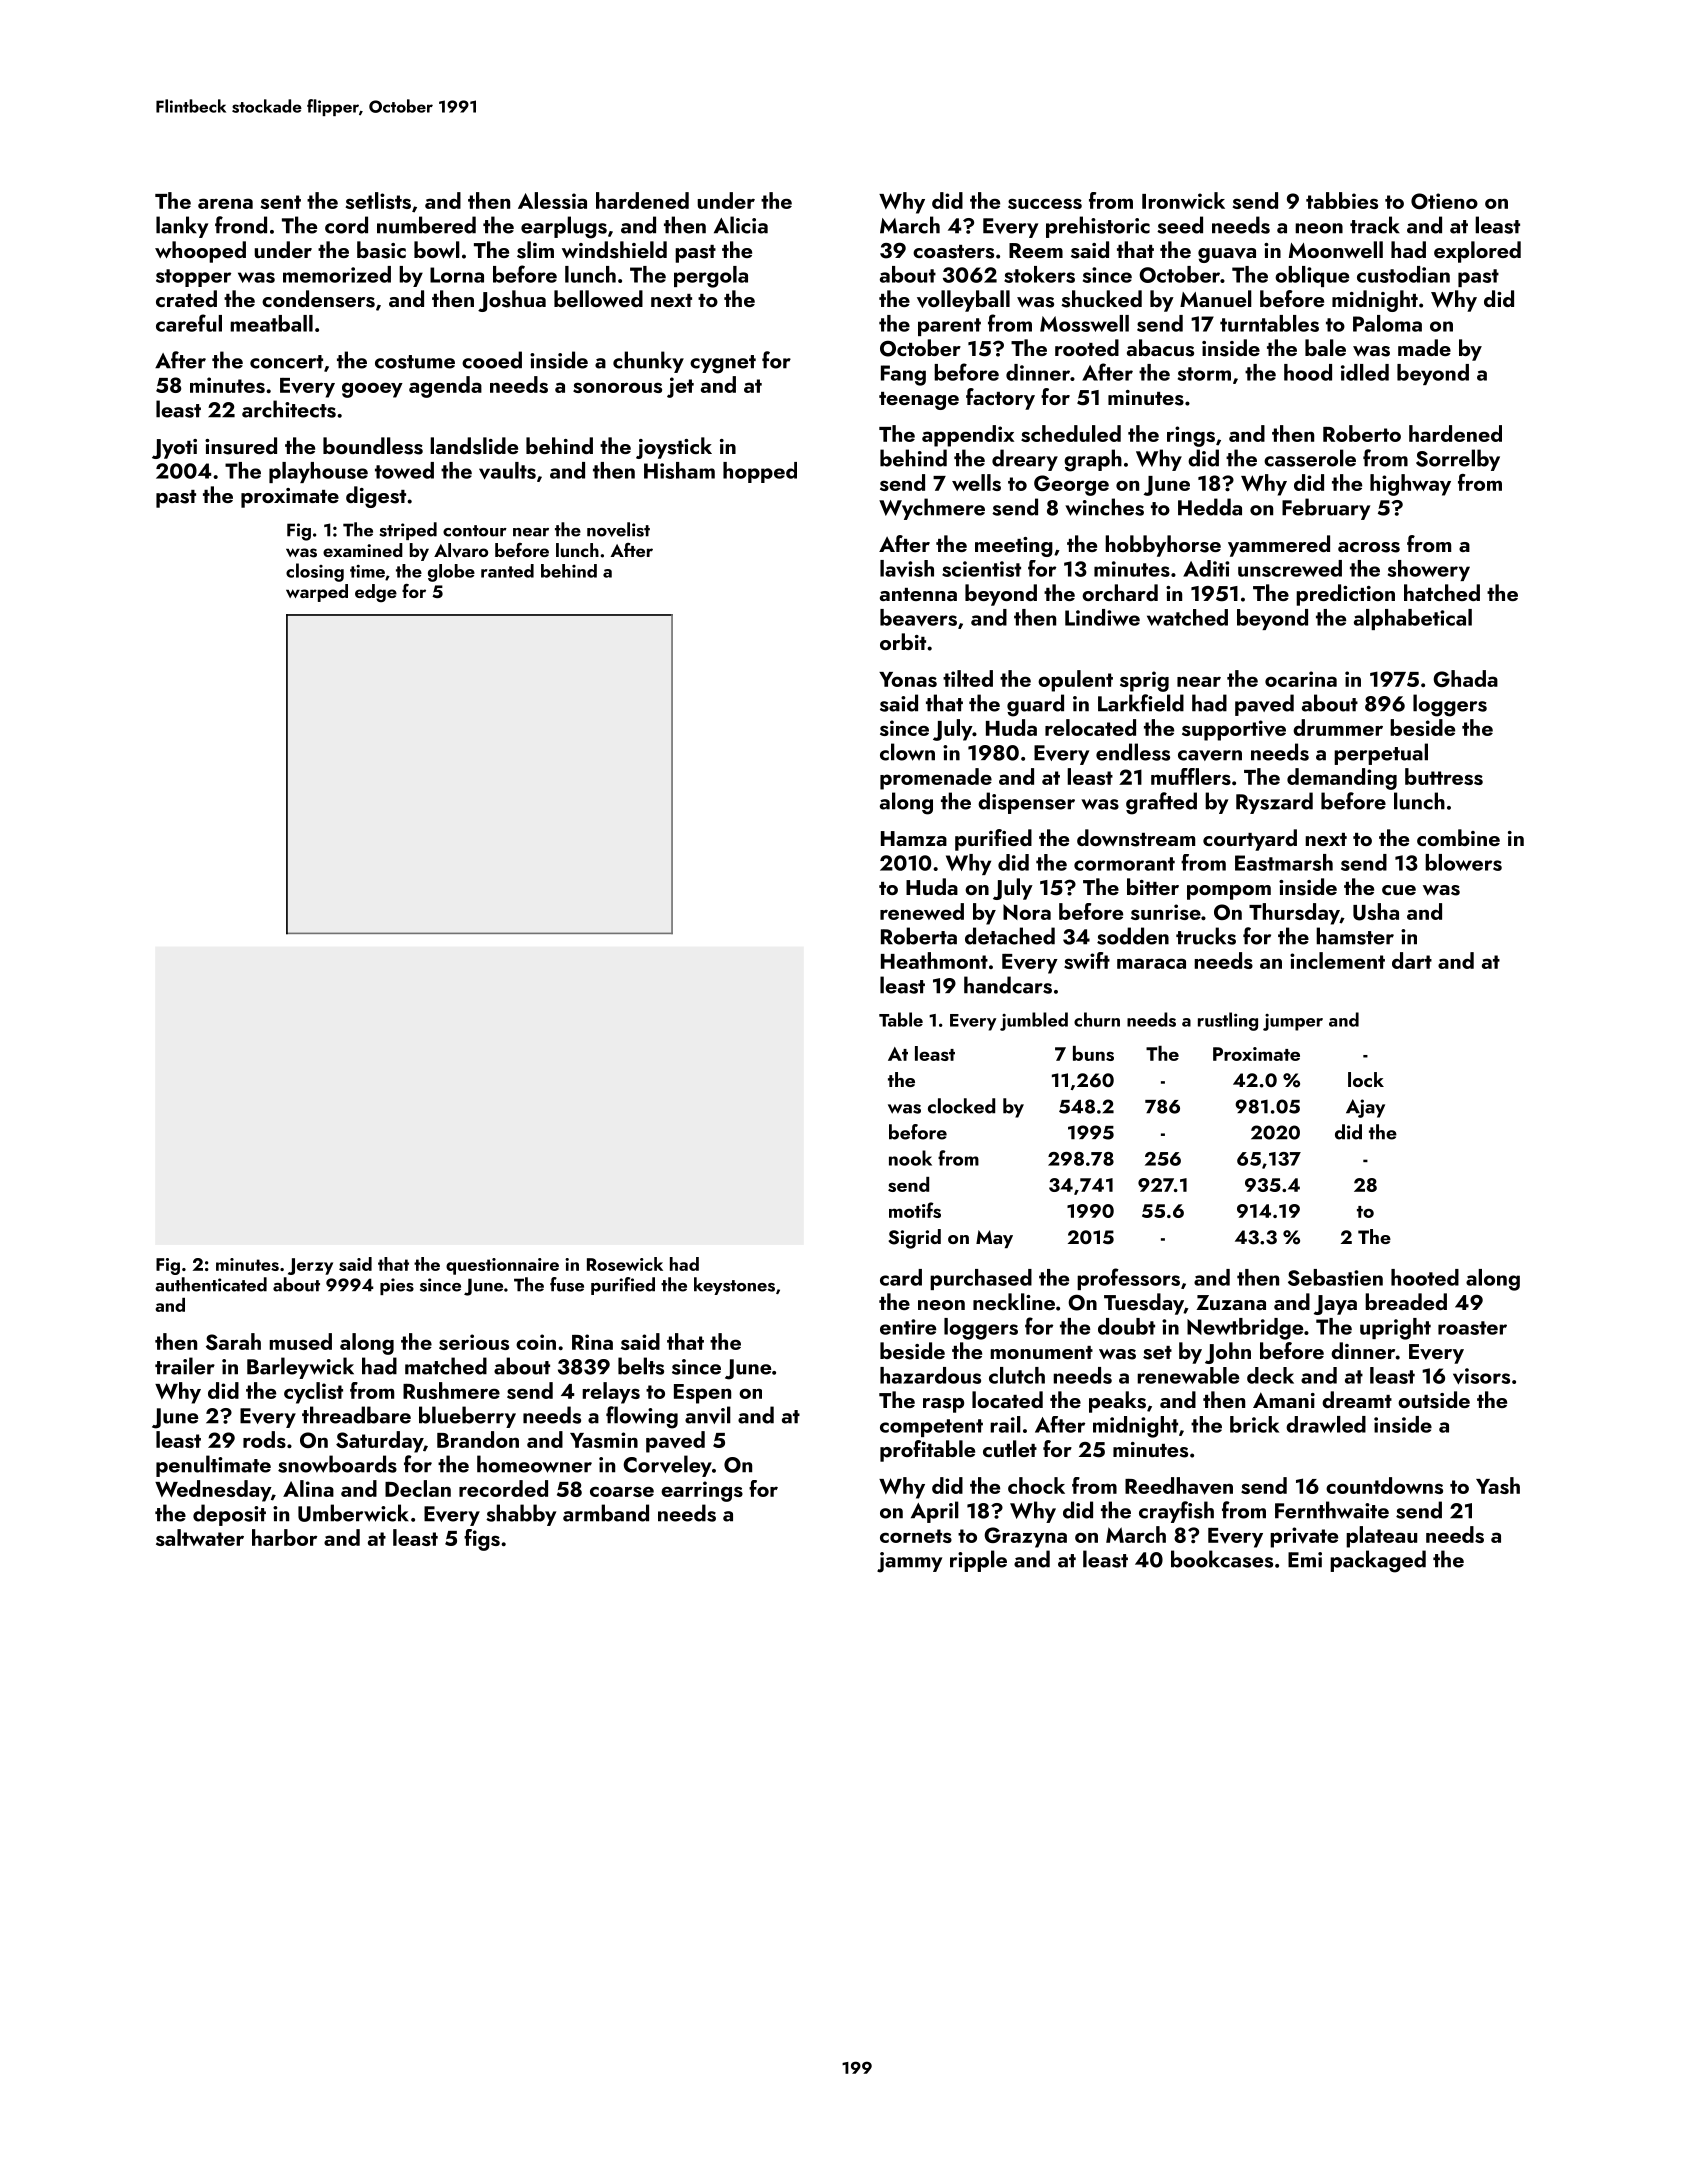  Describe the element at coordinates (934, 960) in the image. I see `Heathmont` at that location.
